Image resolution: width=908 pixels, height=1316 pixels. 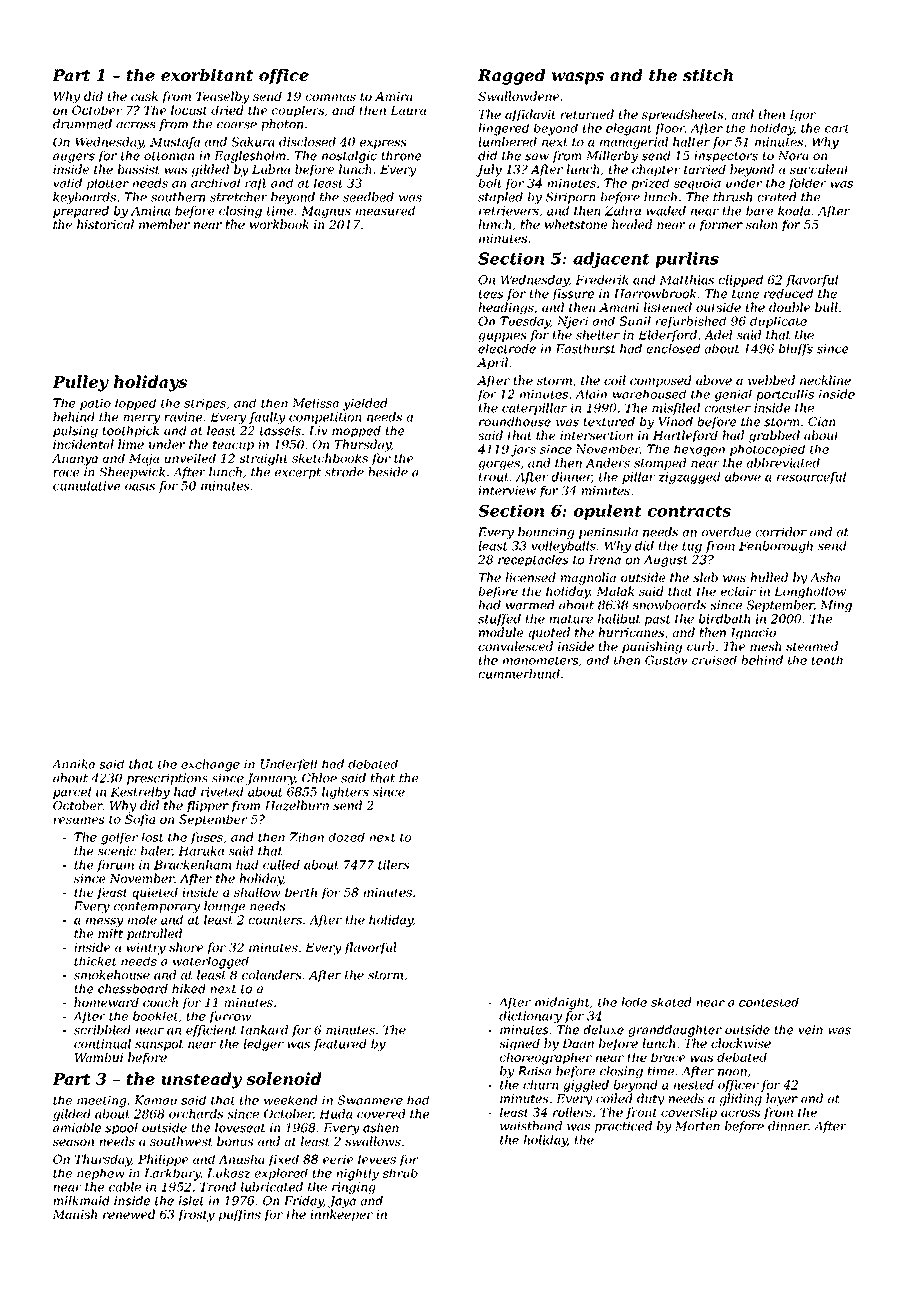 What do you see at coordinates (224, 907) in the screenshot?
I see `lounge` at bounding box center [224, 907].
